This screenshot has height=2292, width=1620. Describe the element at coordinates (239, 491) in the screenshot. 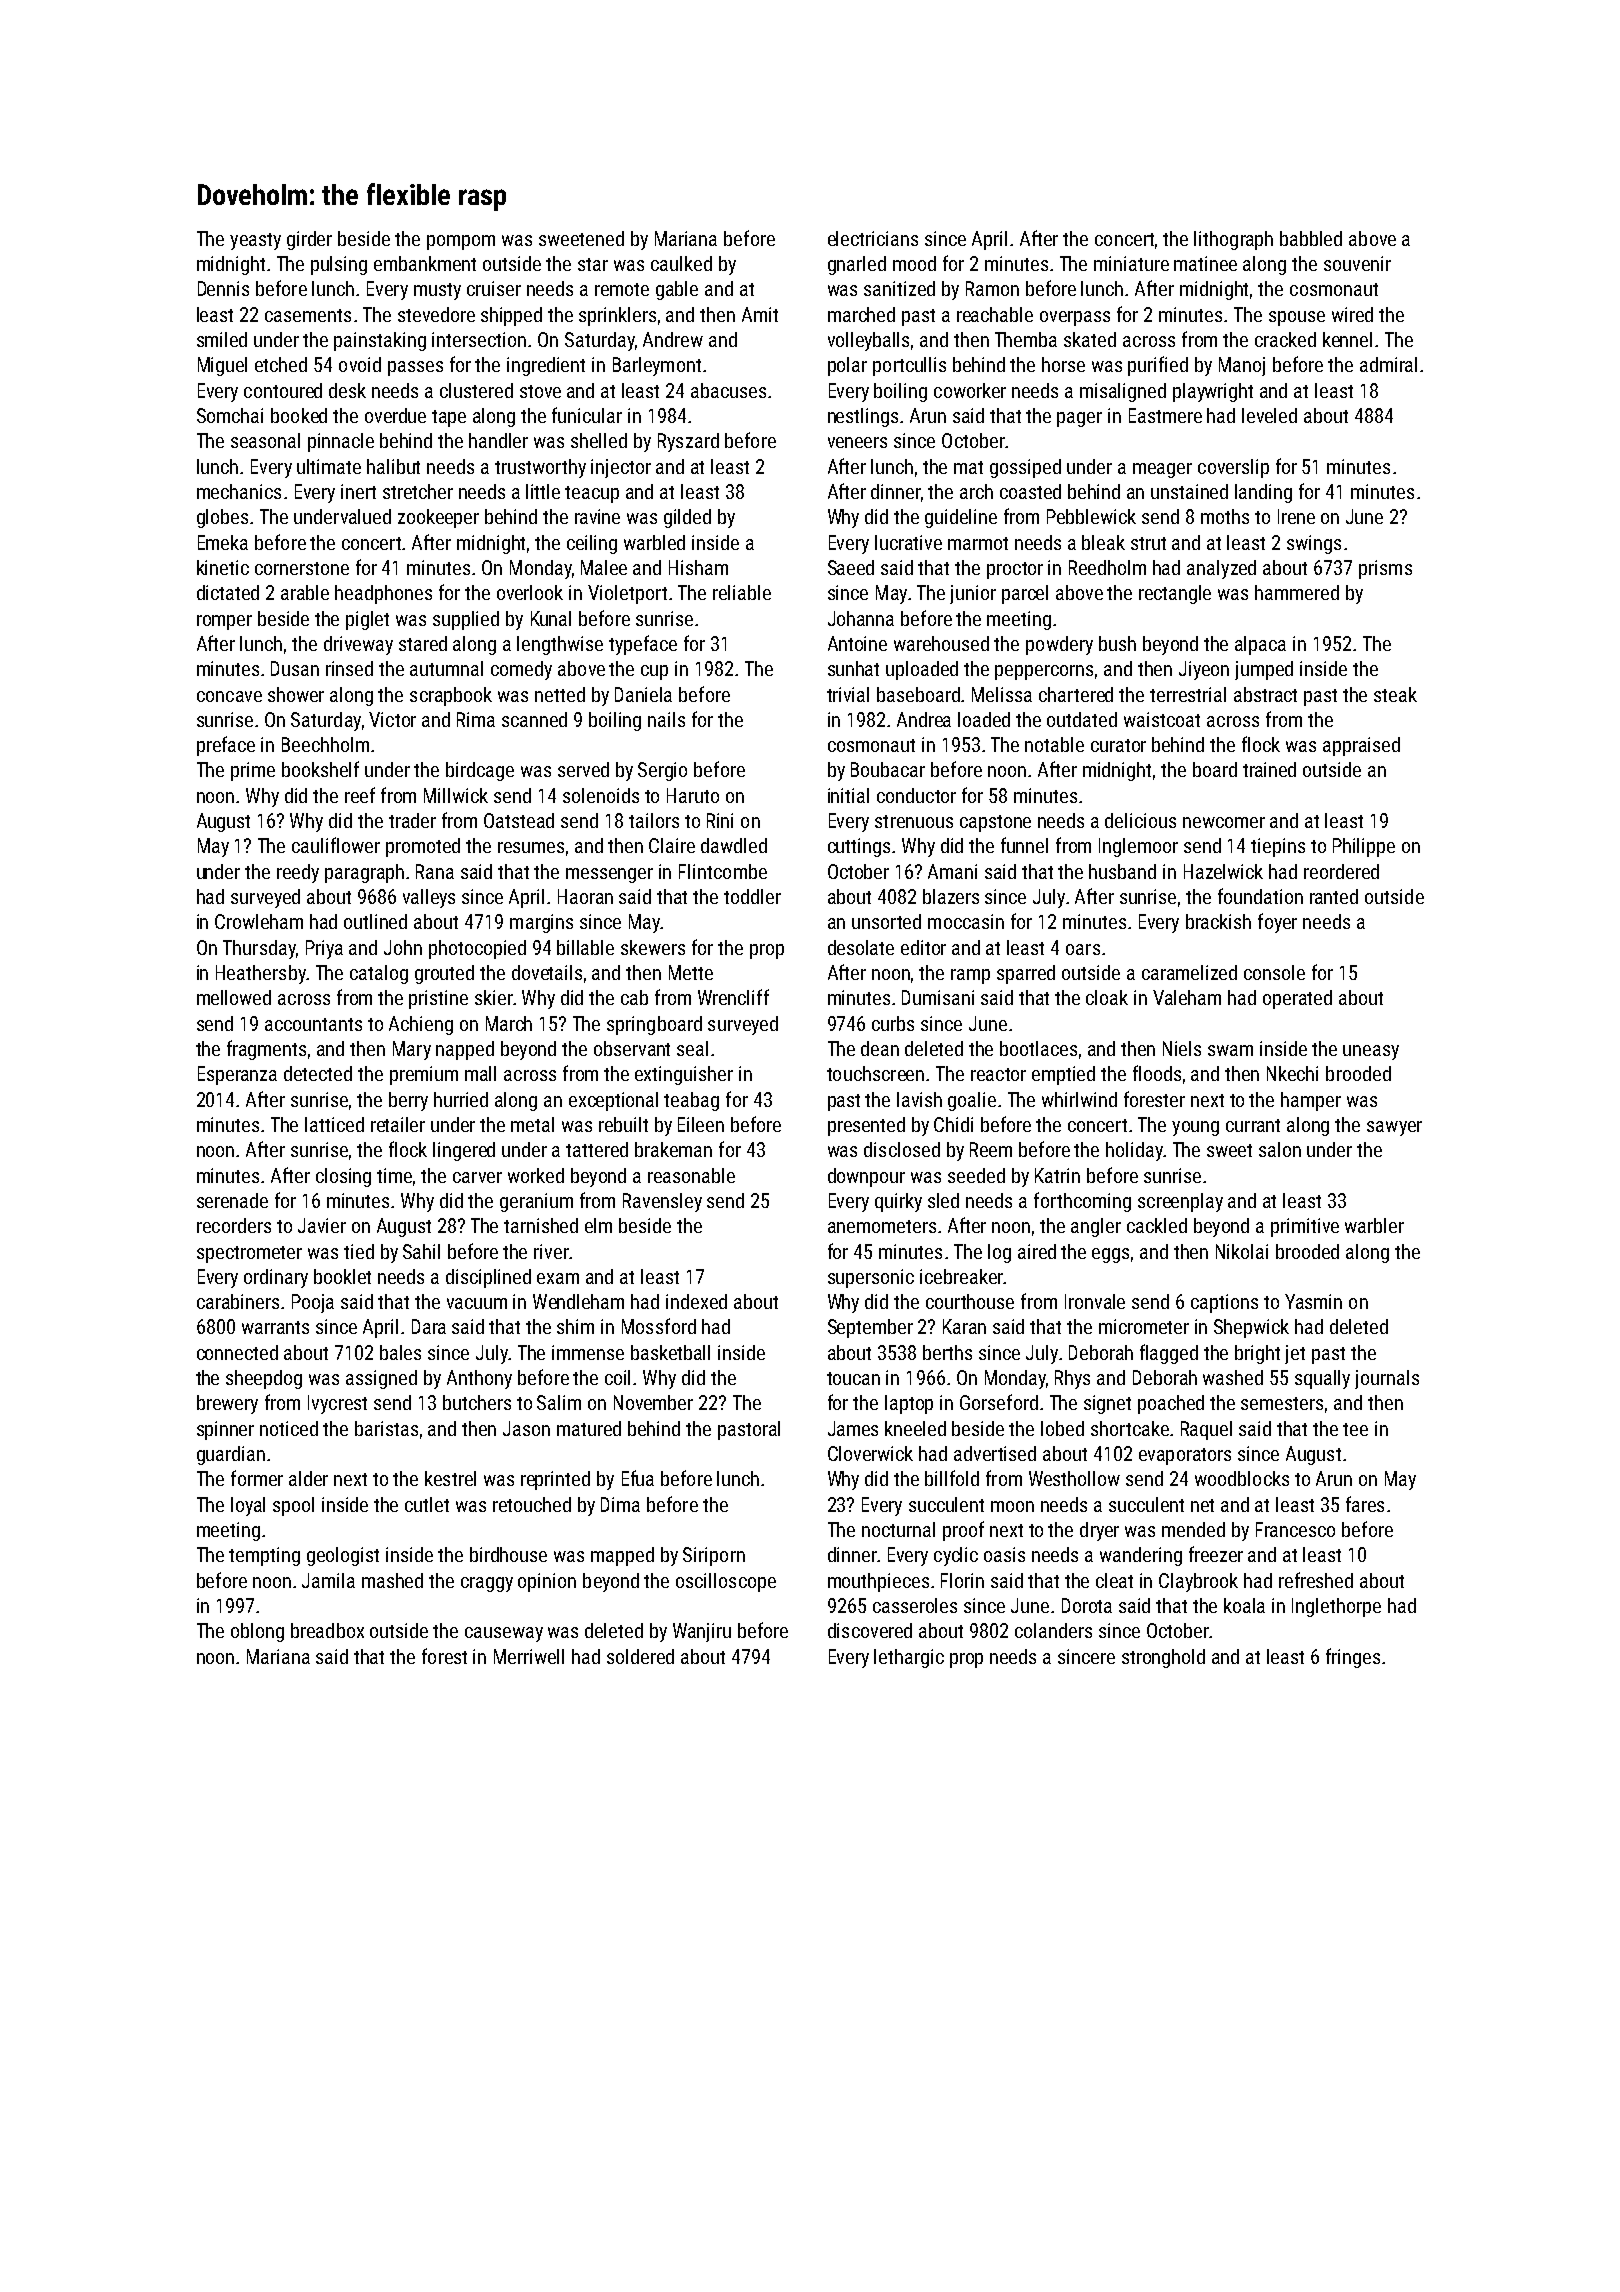

I see `mechanics` at that location.
